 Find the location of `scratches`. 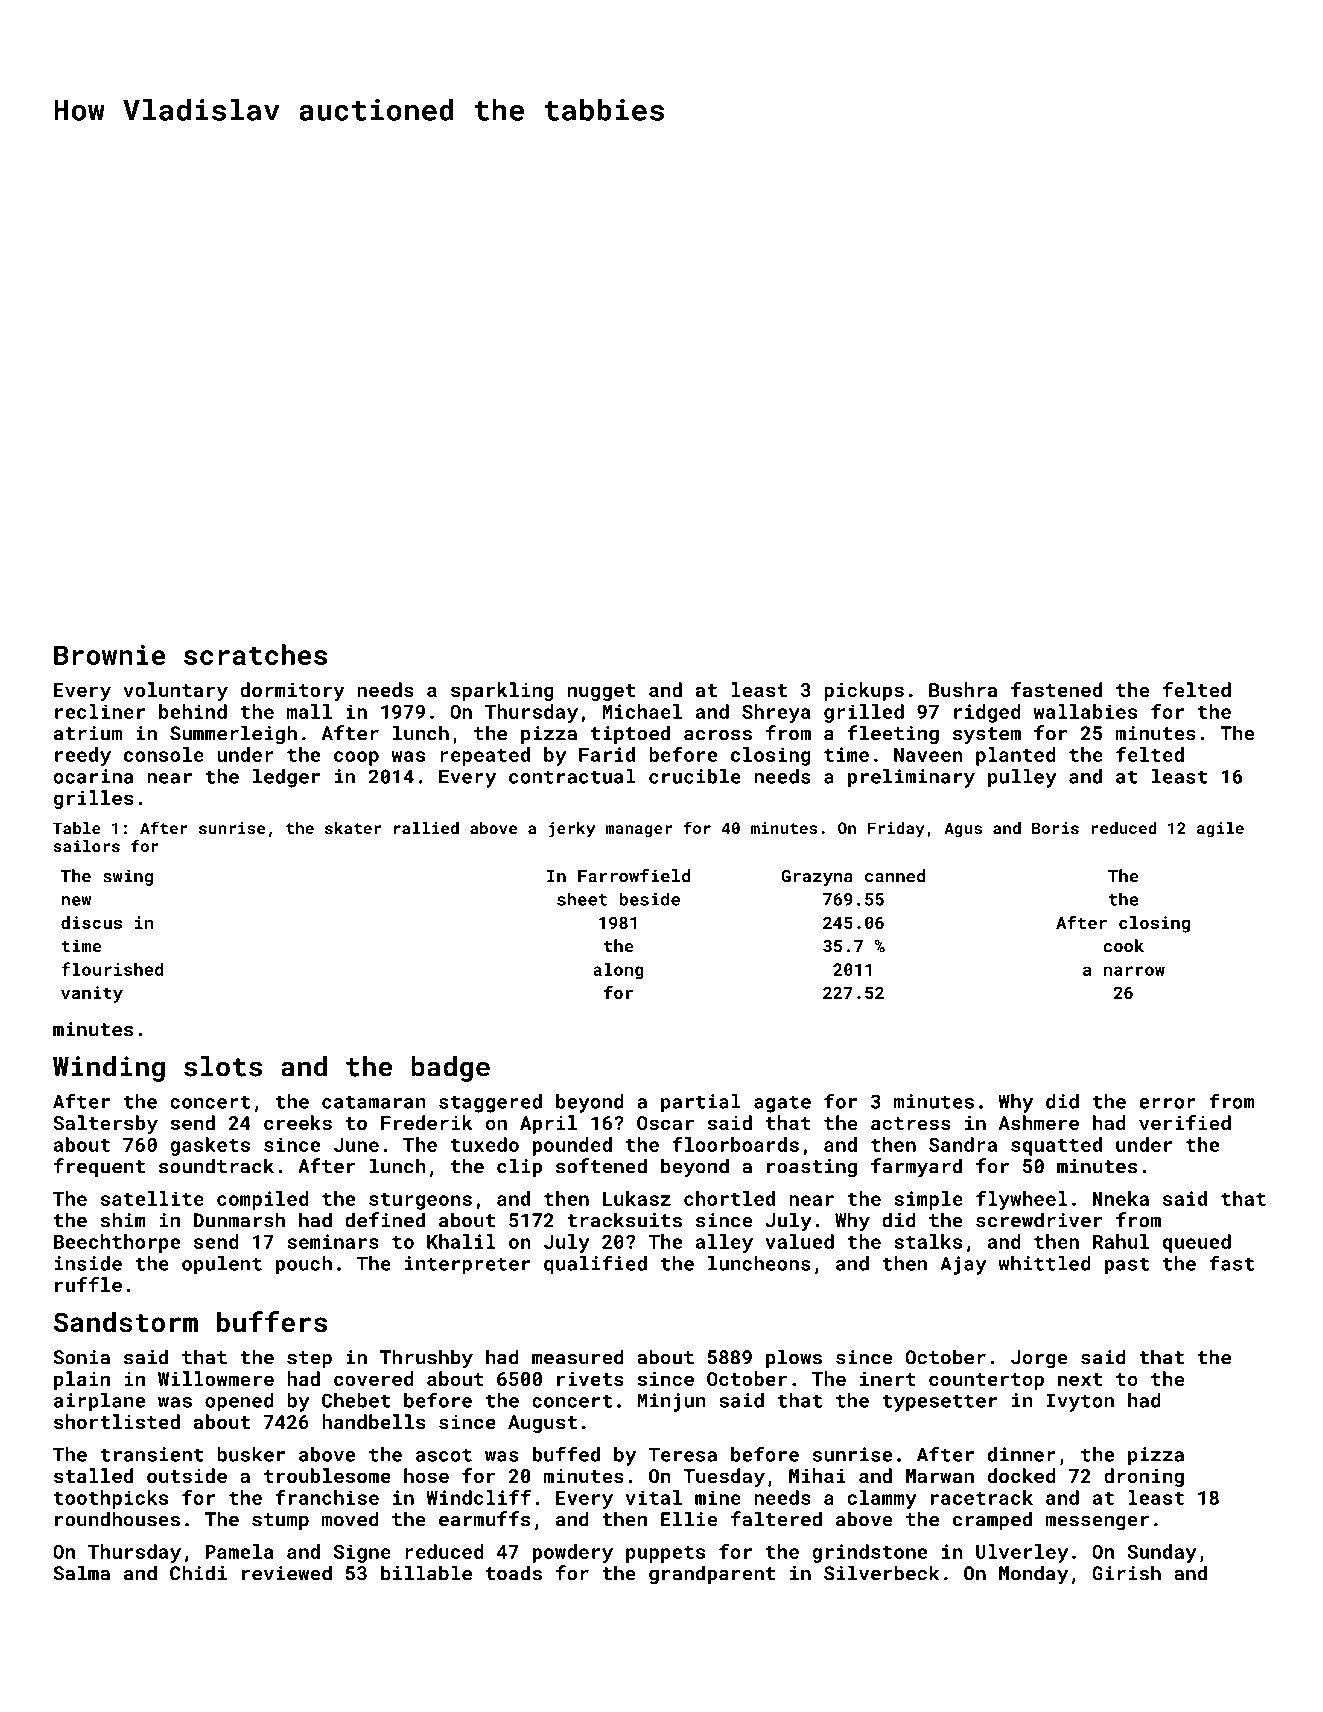

scratches is located at coordinates (255, 654).
